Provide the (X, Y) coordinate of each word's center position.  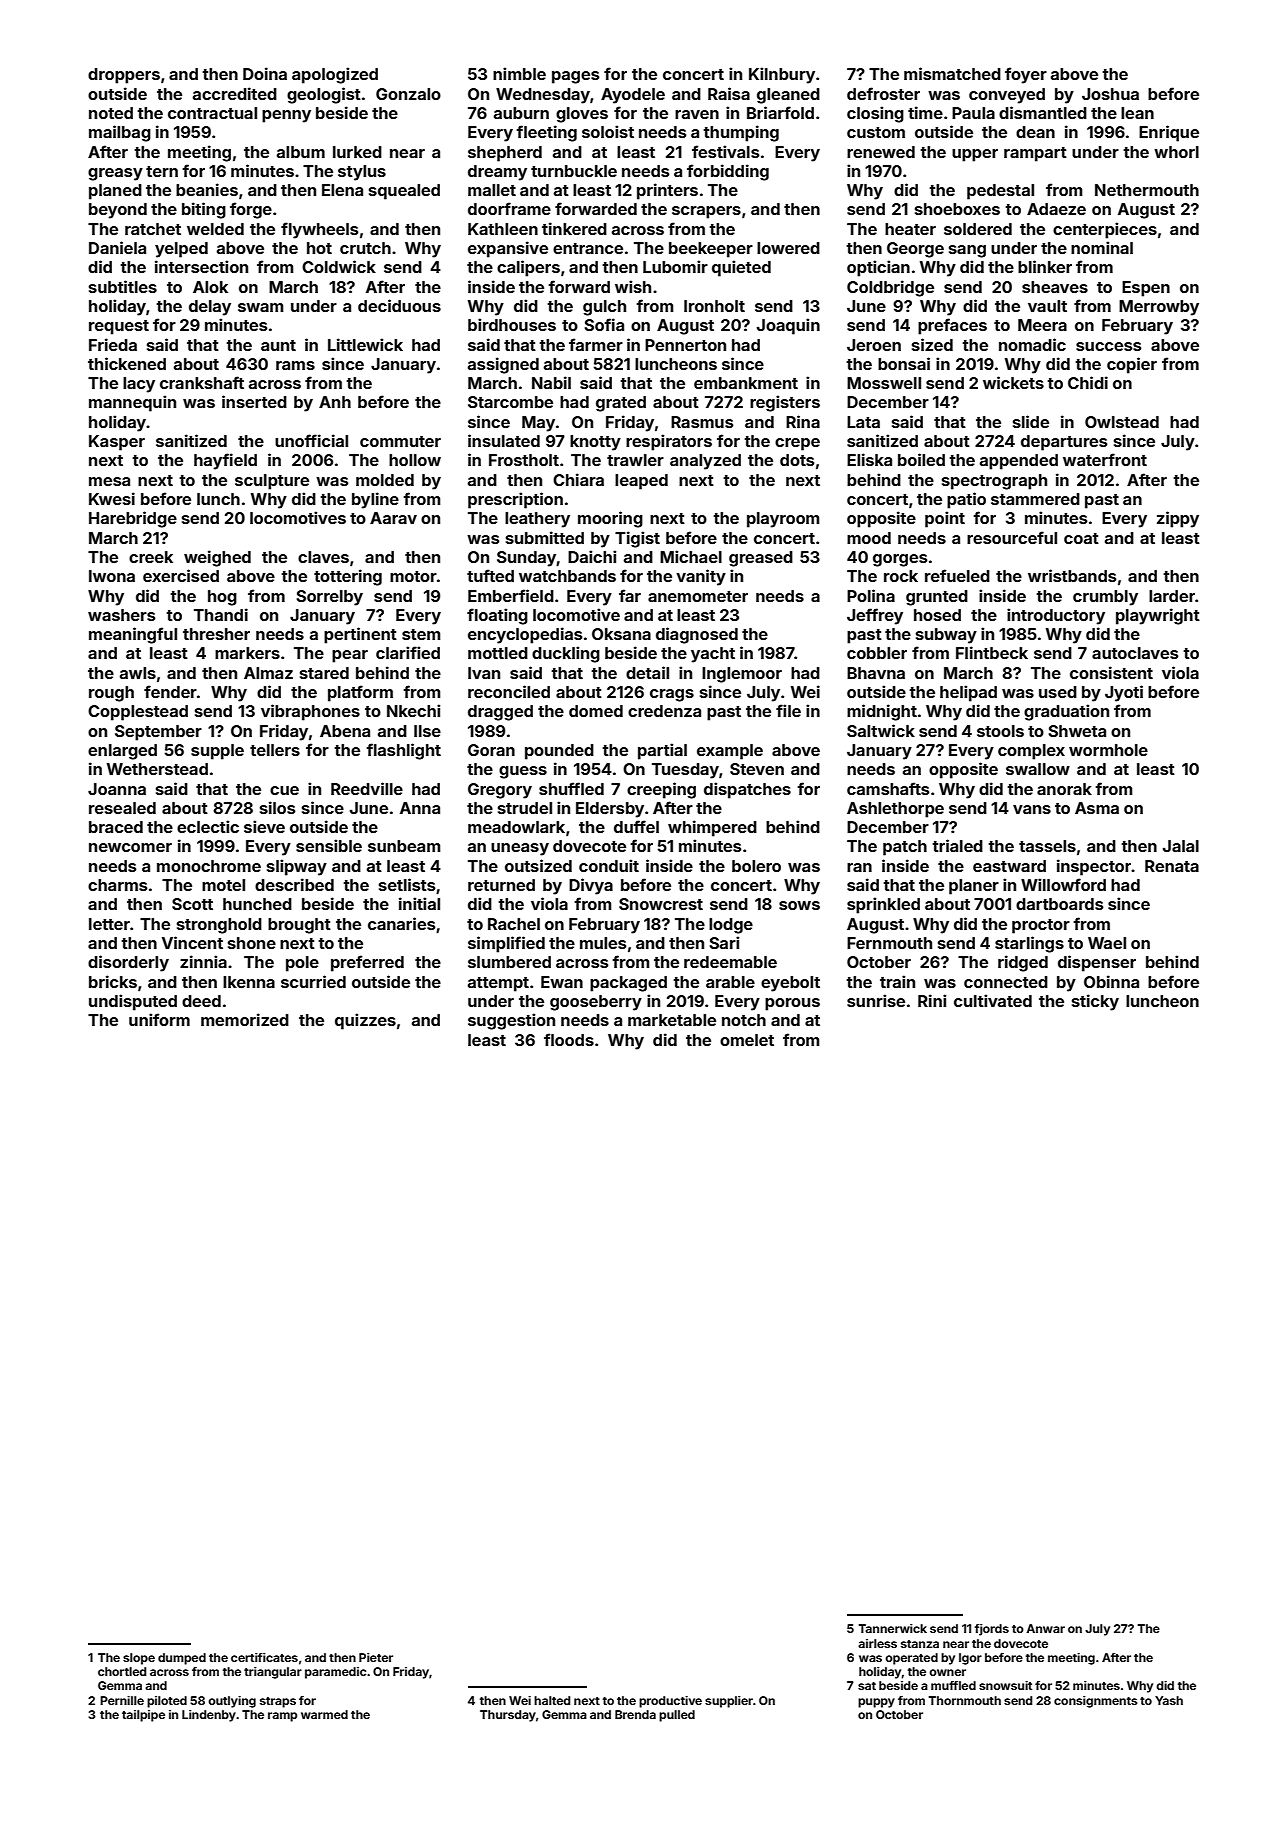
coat (1081, 538)
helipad (968, 693)
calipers (528, 268)
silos (277, 807)
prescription (515, 500)
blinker (1045, 266)
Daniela (117, 247)
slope (139, 1659)
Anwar (1045, 1628)
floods (569, 1039)
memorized (245, 1019)
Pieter (376, 1657)
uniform (159, 1019)
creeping (661, 790)
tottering (348, 577)
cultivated (993, 1000)
